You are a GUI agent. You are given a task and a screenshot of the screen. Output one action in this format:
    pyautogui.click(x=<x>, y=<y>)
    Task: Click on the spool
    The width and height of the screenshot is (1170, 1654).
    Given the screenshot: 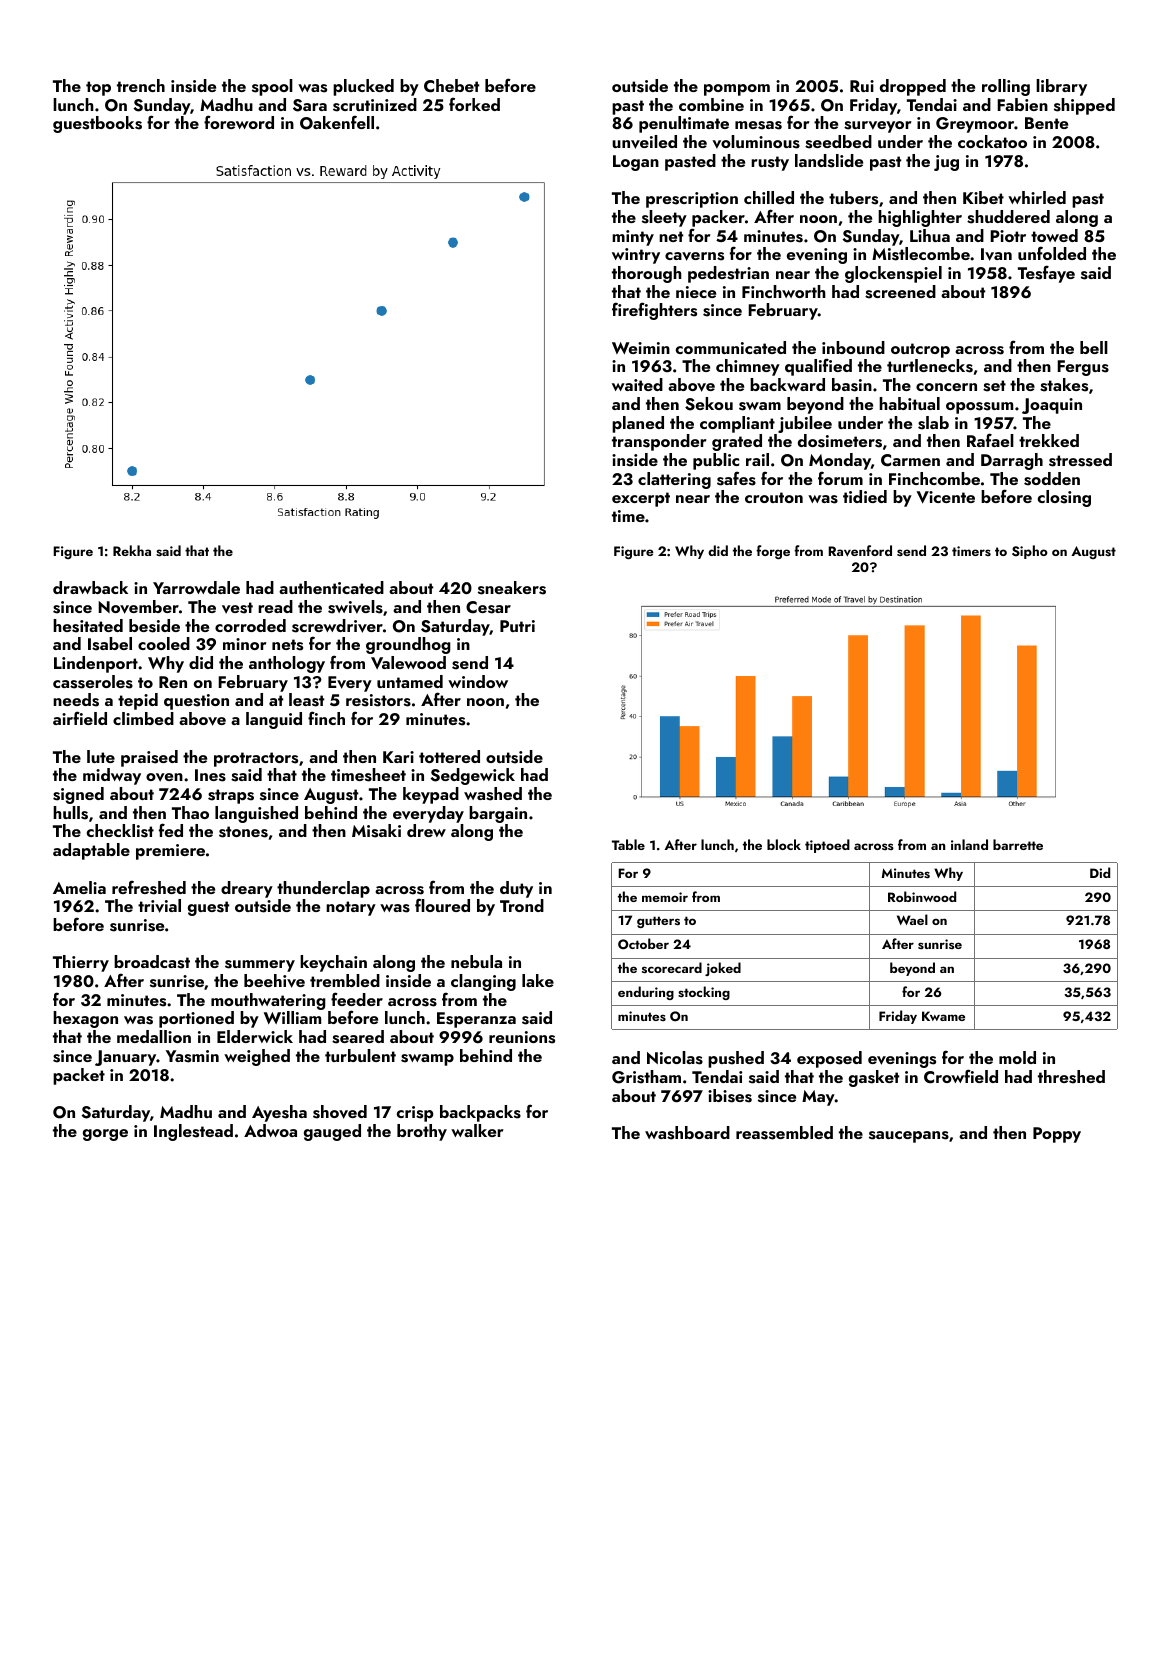 What is the action you would take?
    pyautogui.click(x=272, y=87)
